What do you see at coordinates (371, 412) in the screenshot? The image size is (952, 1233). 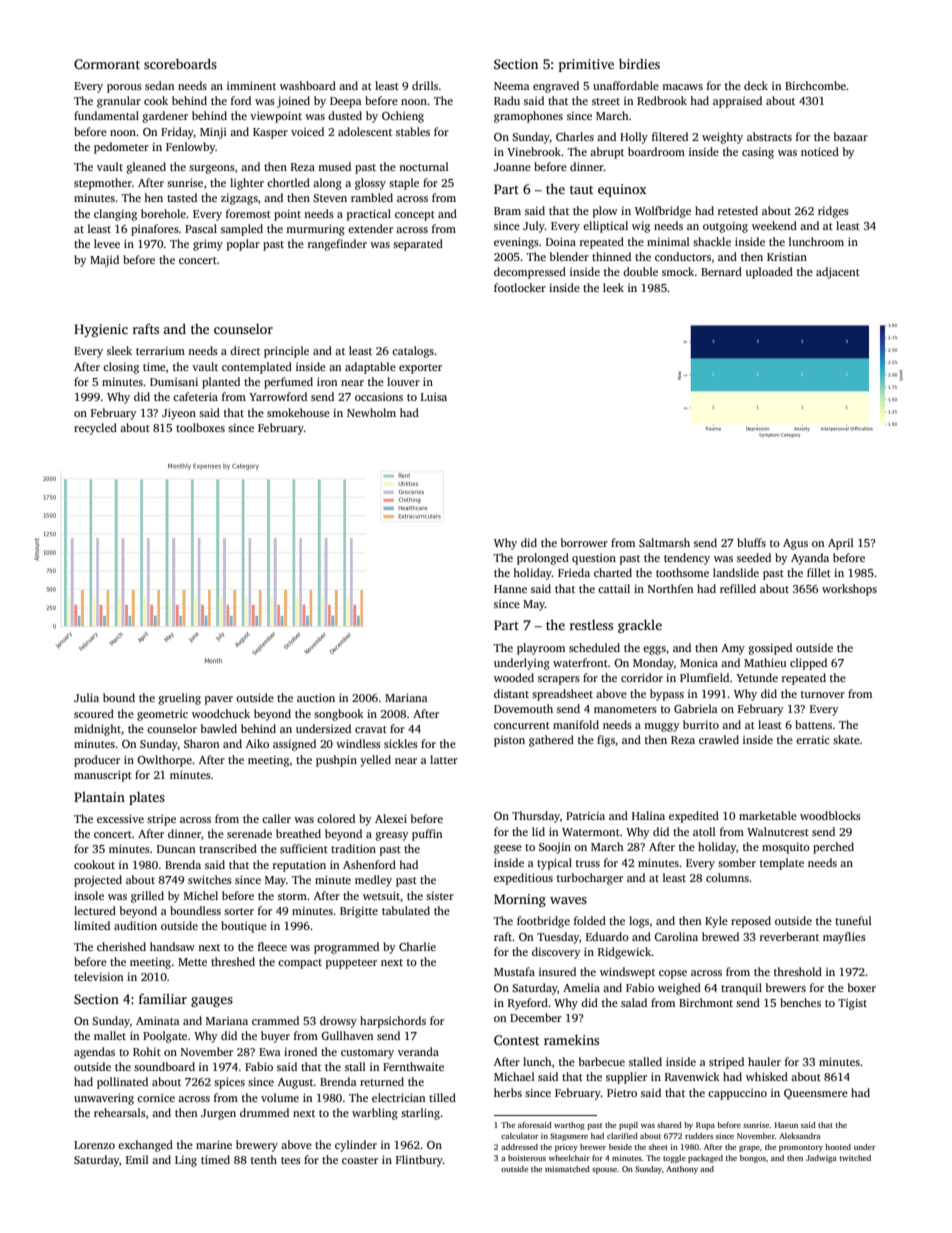 I see `Newholm` at bounding box center [371, 412].
